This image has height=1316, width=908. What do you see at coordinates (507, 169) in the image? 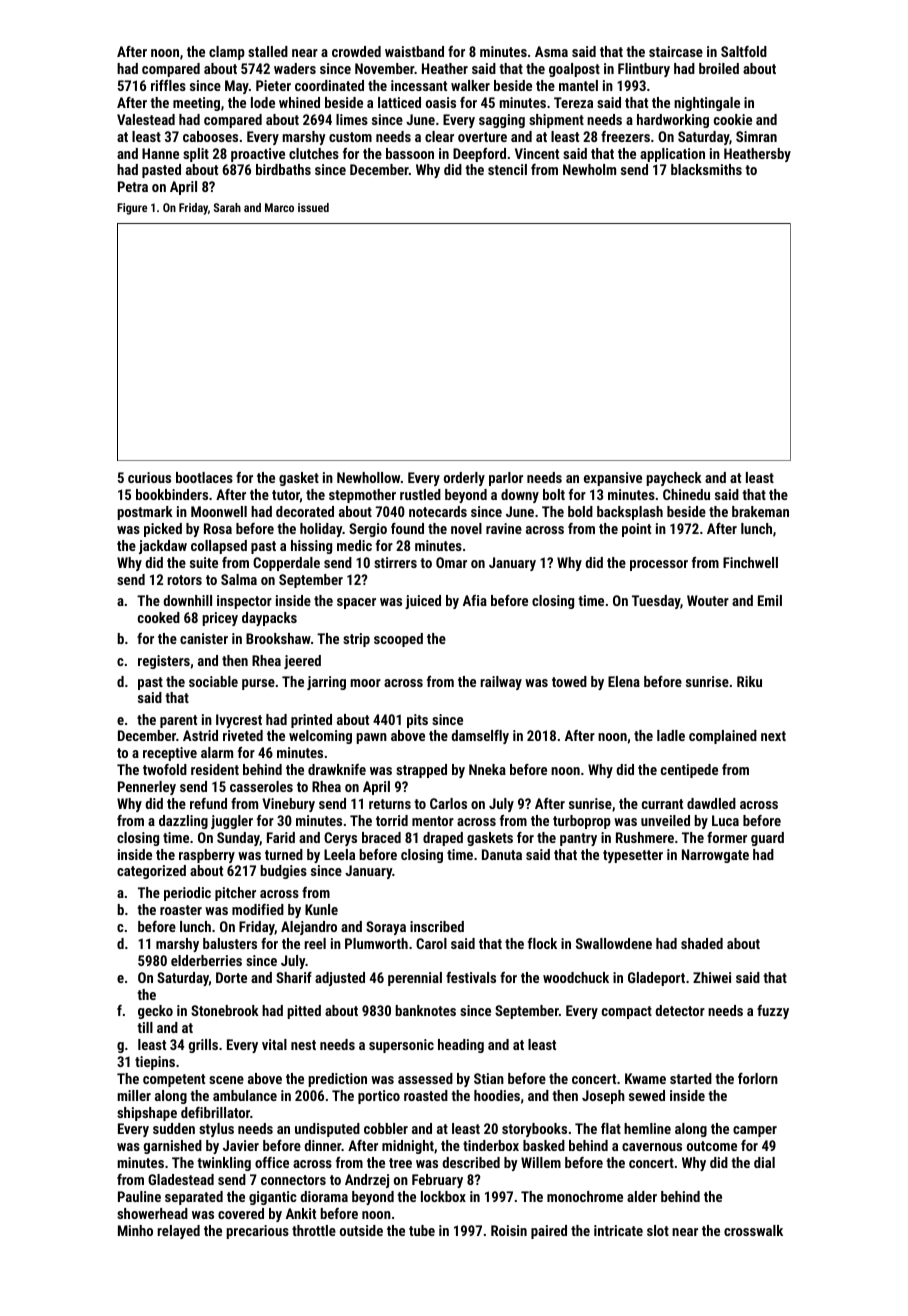
I see `stencil` at bounding box center [507, 169].
